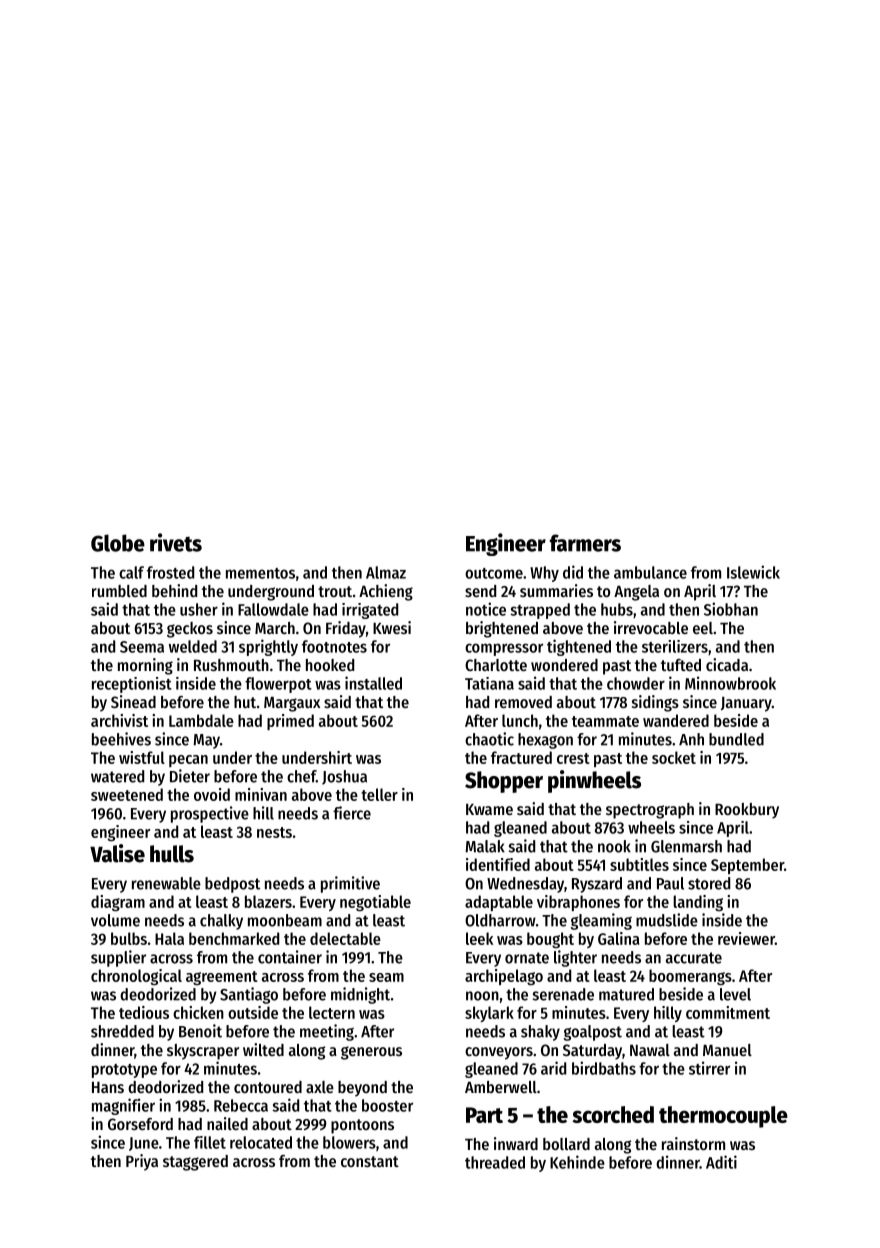 The width and height of the image is (880, 1248). Describe the element at coordinates (352, 813) in the image. I see `fierce` at that location.
